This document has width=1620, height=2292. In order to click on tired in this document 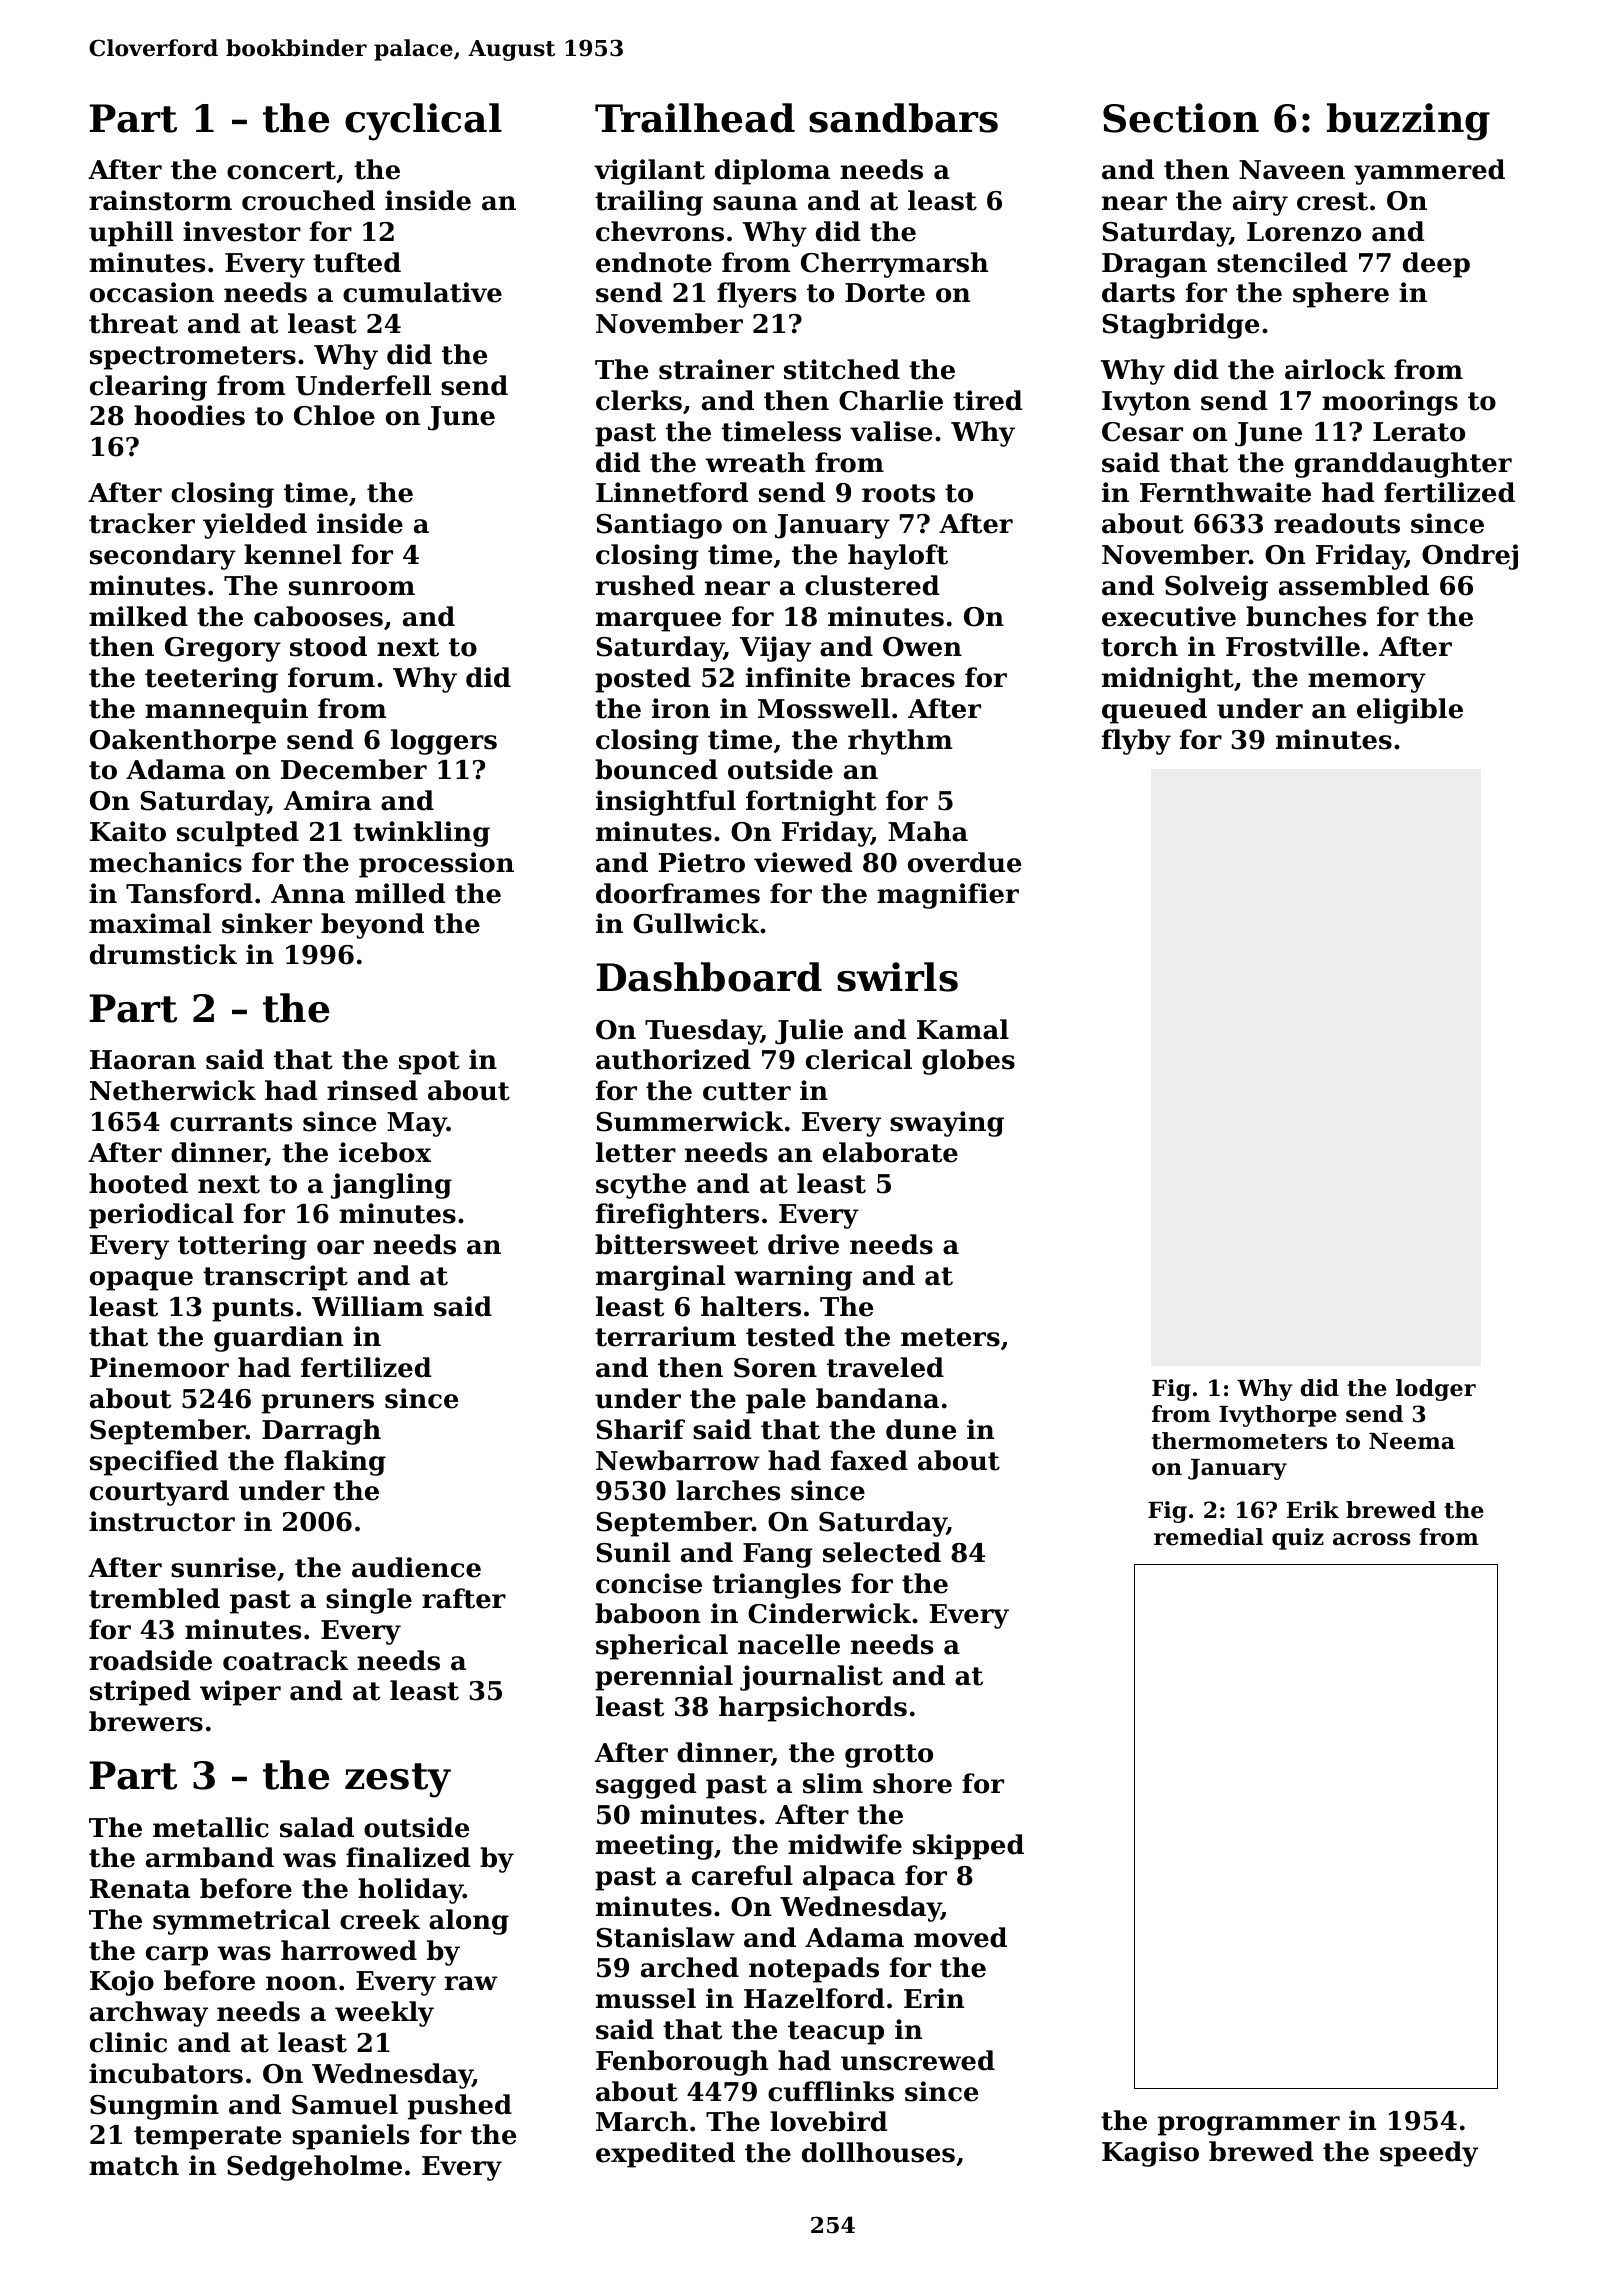, I will do `click(987, 400)`.
